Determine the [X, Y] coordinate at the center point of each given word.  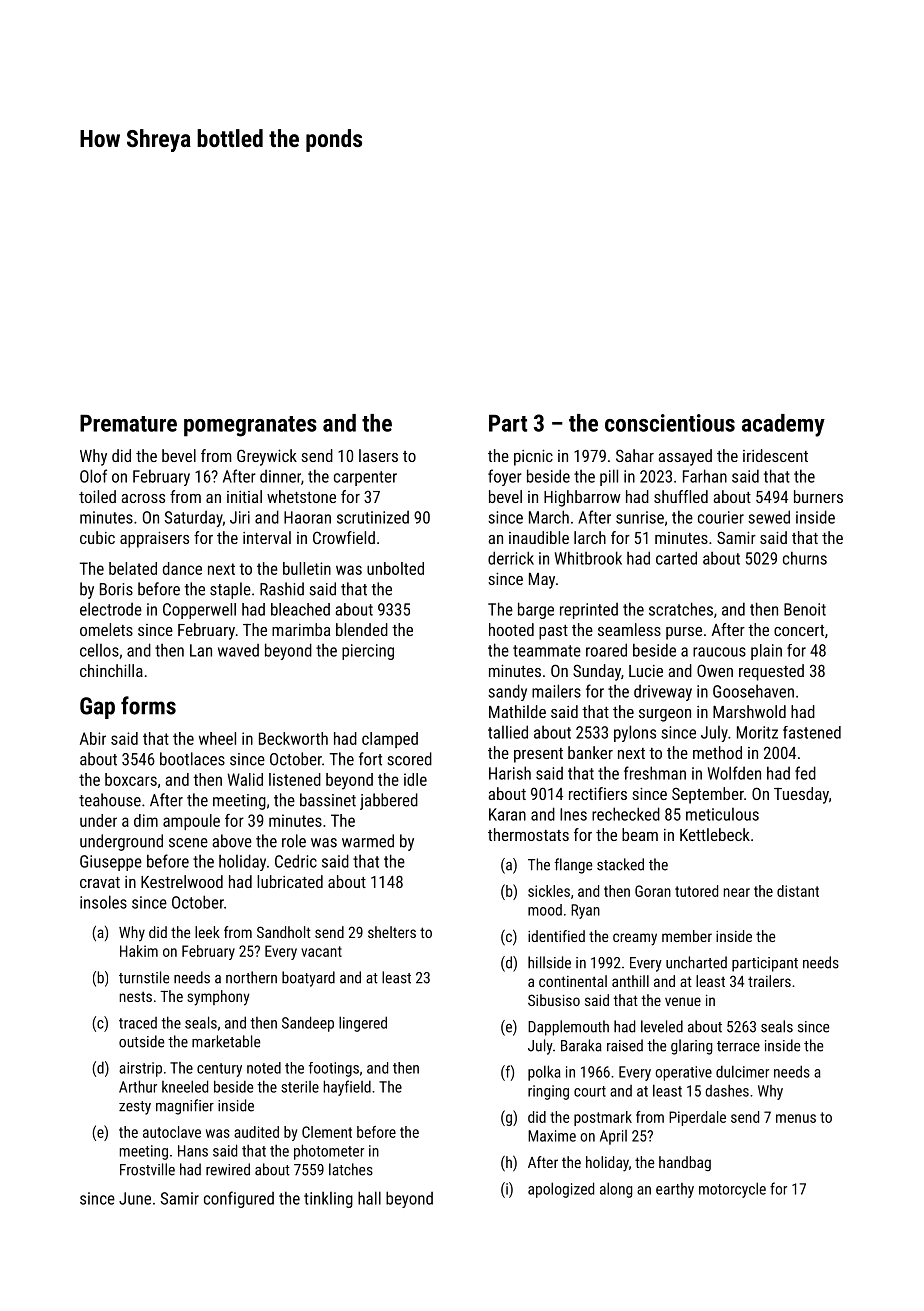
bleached [300, 609]
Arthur [138, 1086]
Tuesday [801, 795]
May [542, 581]
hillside [549, 962]
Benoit [805, 609]
